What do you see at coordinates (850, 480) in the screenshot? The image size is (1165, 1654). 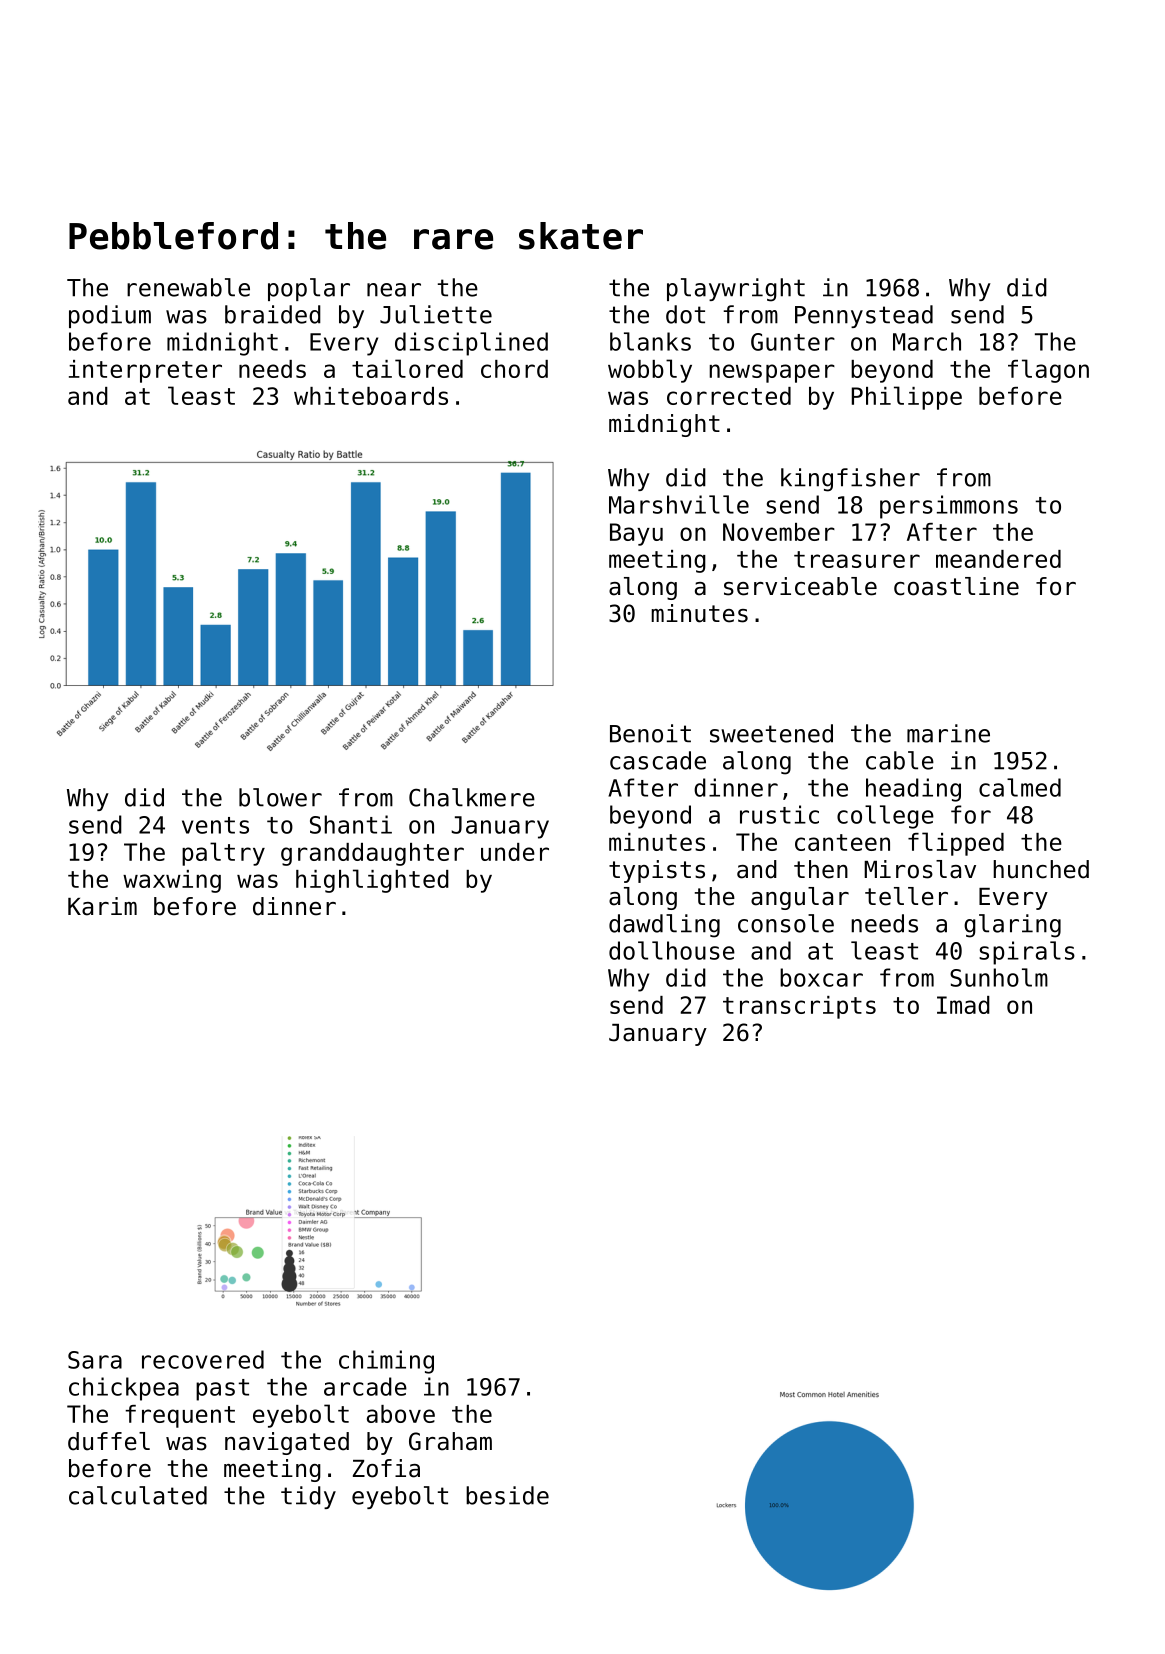 I see `kingfisher` at bounding box center [850, 480].
